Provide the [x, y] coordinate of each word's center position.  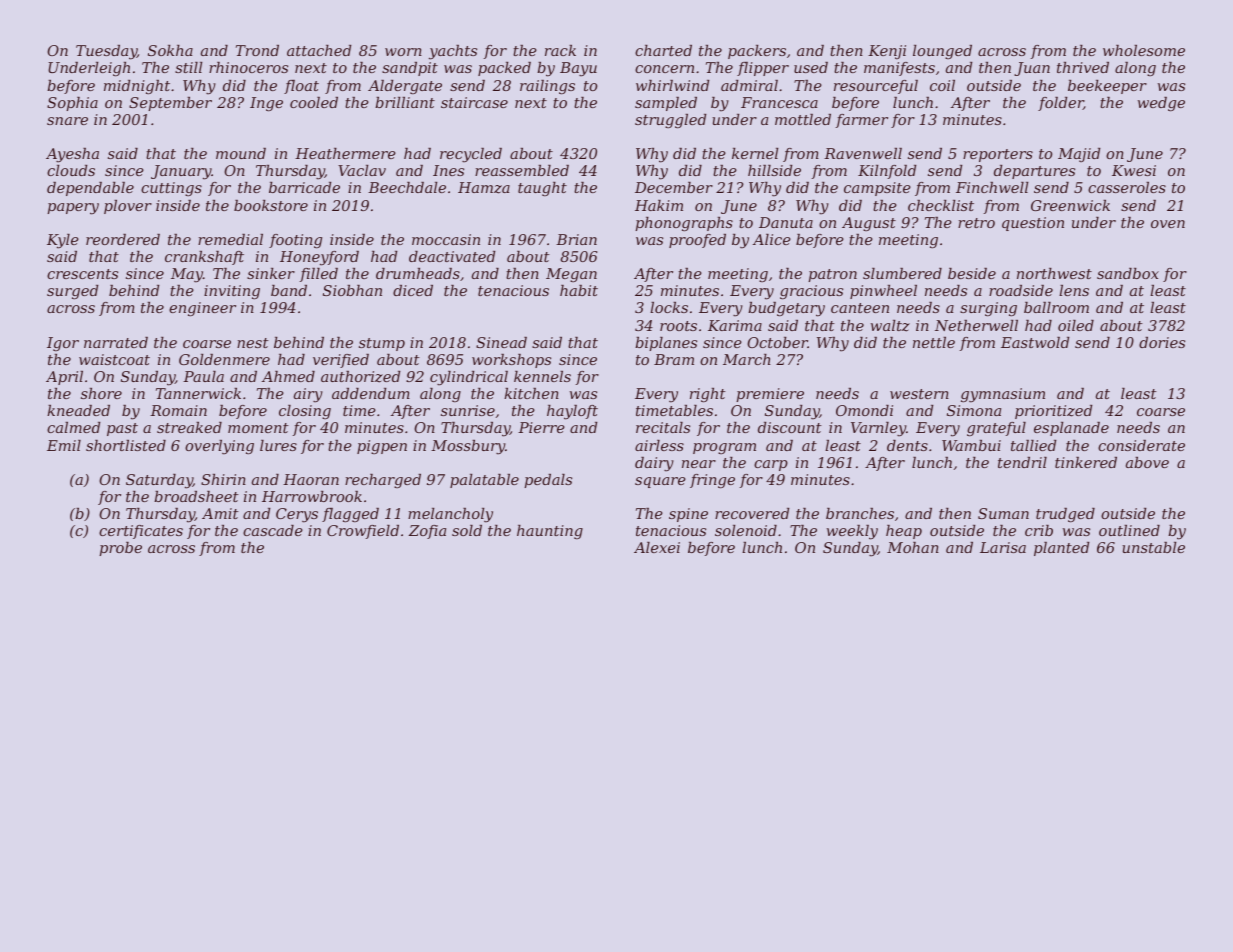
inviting [232, 292]
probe [120, 549]
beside [972, 273]
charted [663, 50]
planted [1061, 549]
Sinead [501, 342]
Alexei [657, 547]
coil [942, 85]
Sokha [170, 50]
